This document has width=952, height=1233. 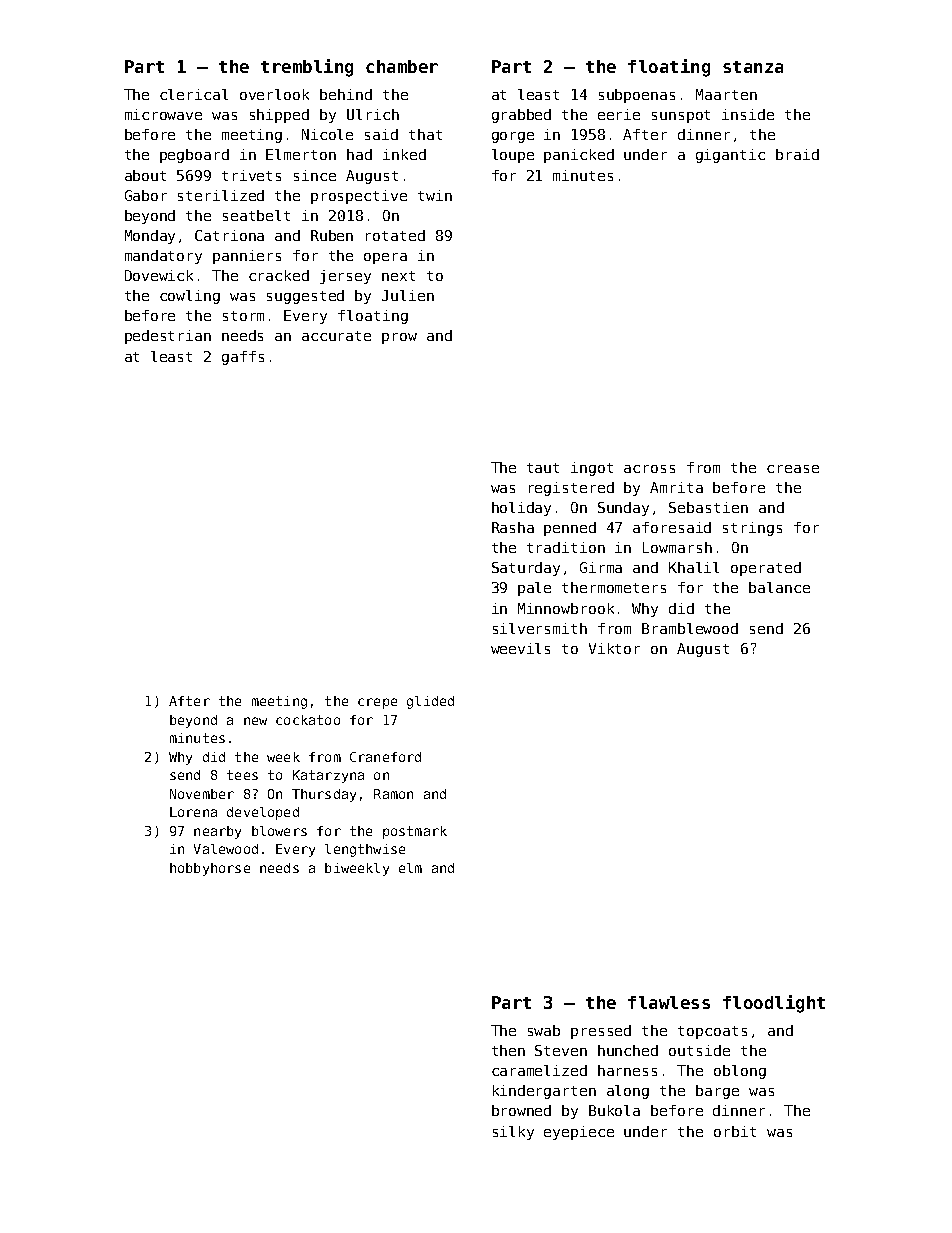 I want to click on then, so click(x=508, y=1050).
